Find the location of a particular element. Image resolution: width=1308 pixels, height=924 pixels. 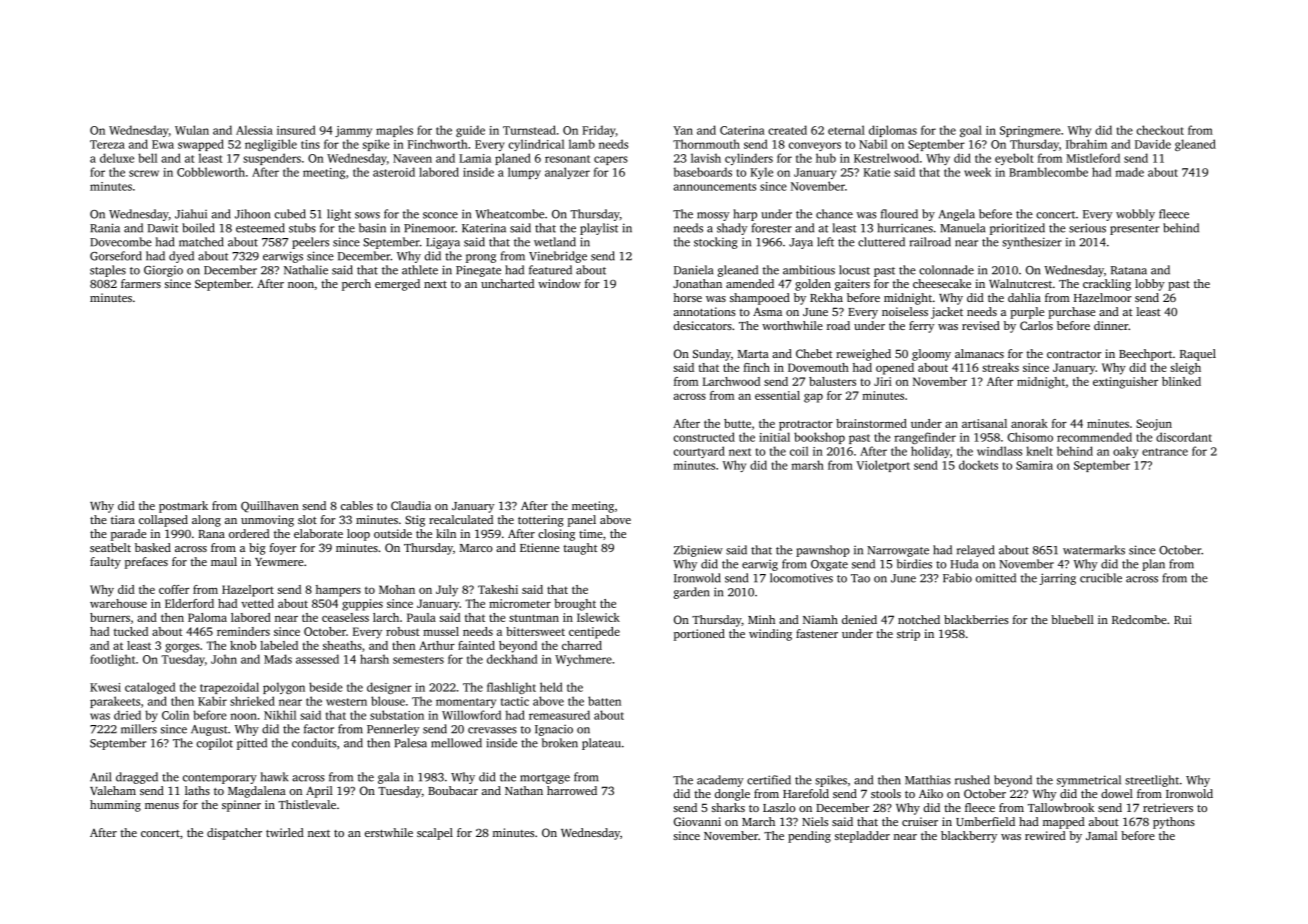

gala is located at coordinates (388, 778).
